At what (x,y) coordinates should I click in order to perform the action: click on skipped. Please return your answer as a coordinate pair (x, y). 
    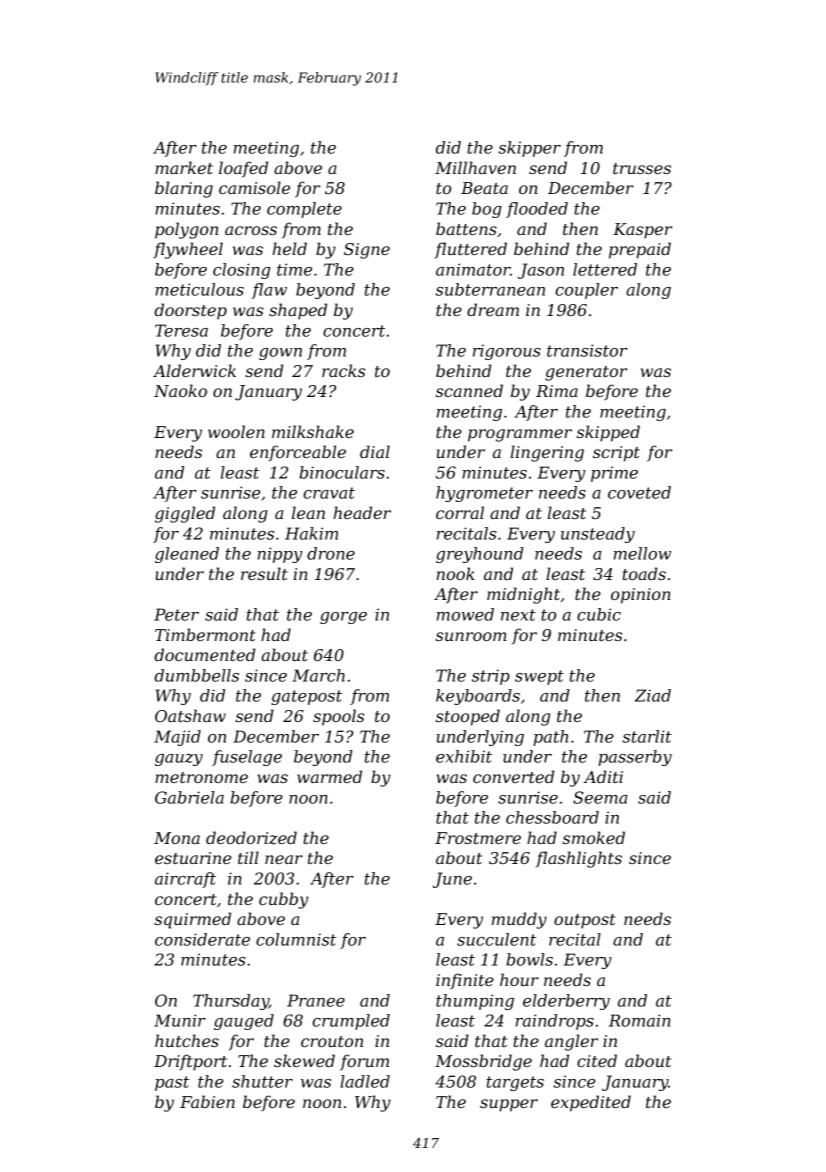
    Looking at the image, I should click on (608, 433).
